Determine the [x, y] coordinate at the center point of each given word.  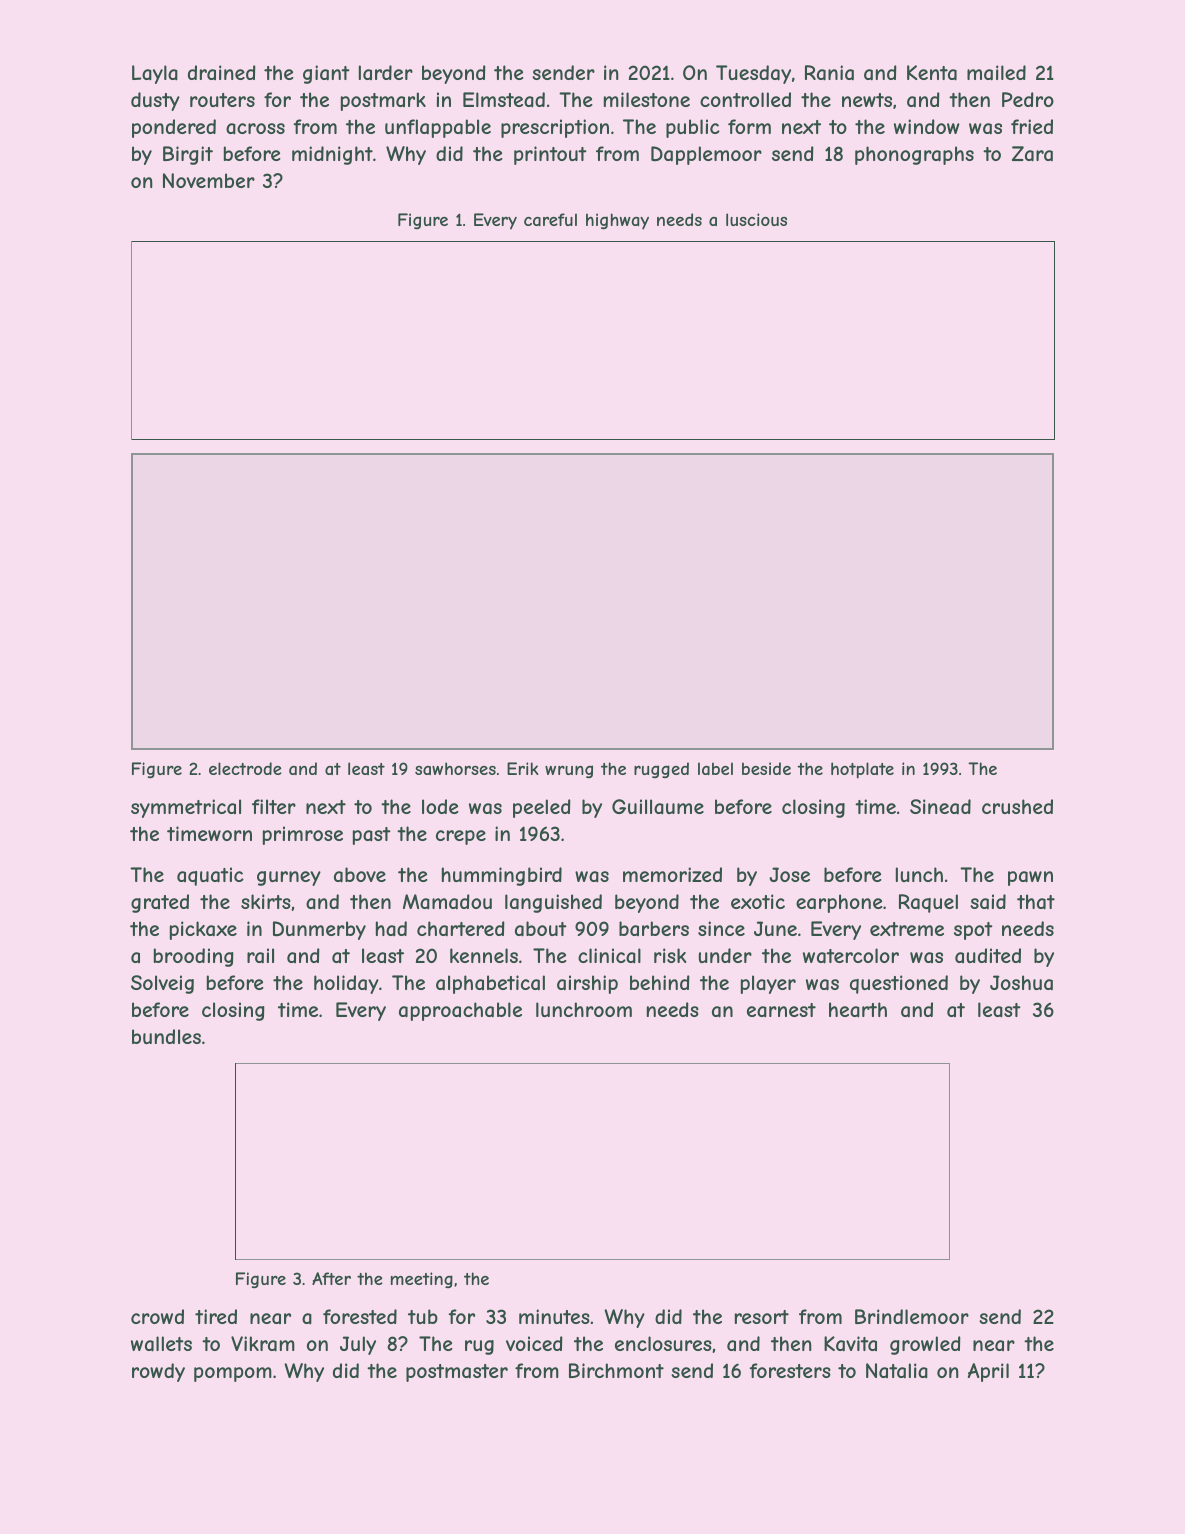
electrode [245, 768]
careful [550, 219]
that [1036, 902]
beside [766, 768]
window [927, 126]
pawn [1030, 878]
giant [326, 74]
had [391, 929]
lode [440, 806]
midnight [332, 155]
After [331, 1278]
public [693, 128]
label [715, 768]
